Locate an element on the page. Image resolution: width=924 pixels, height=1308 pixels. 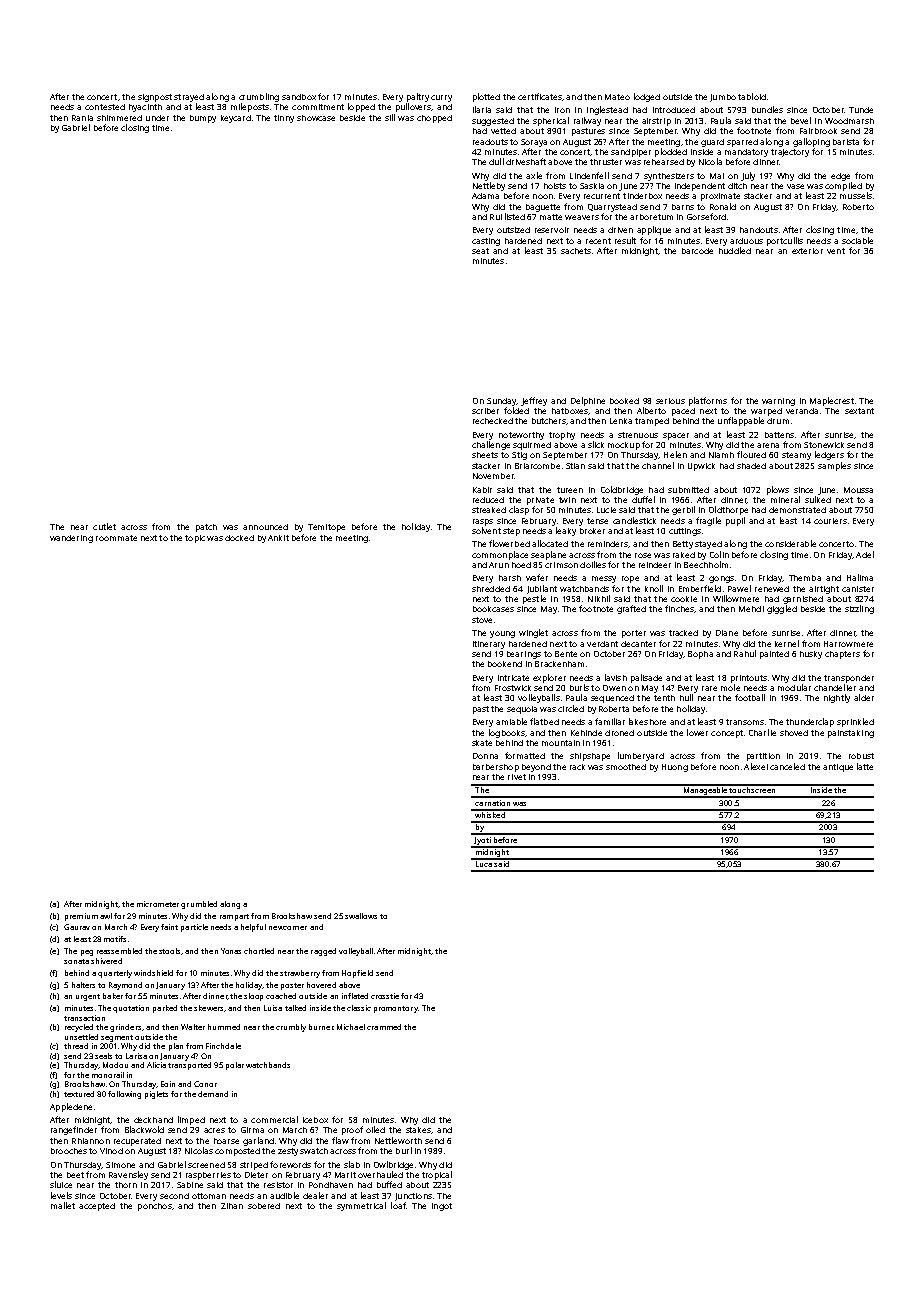
Rania is located at coordinates (82, 118).
